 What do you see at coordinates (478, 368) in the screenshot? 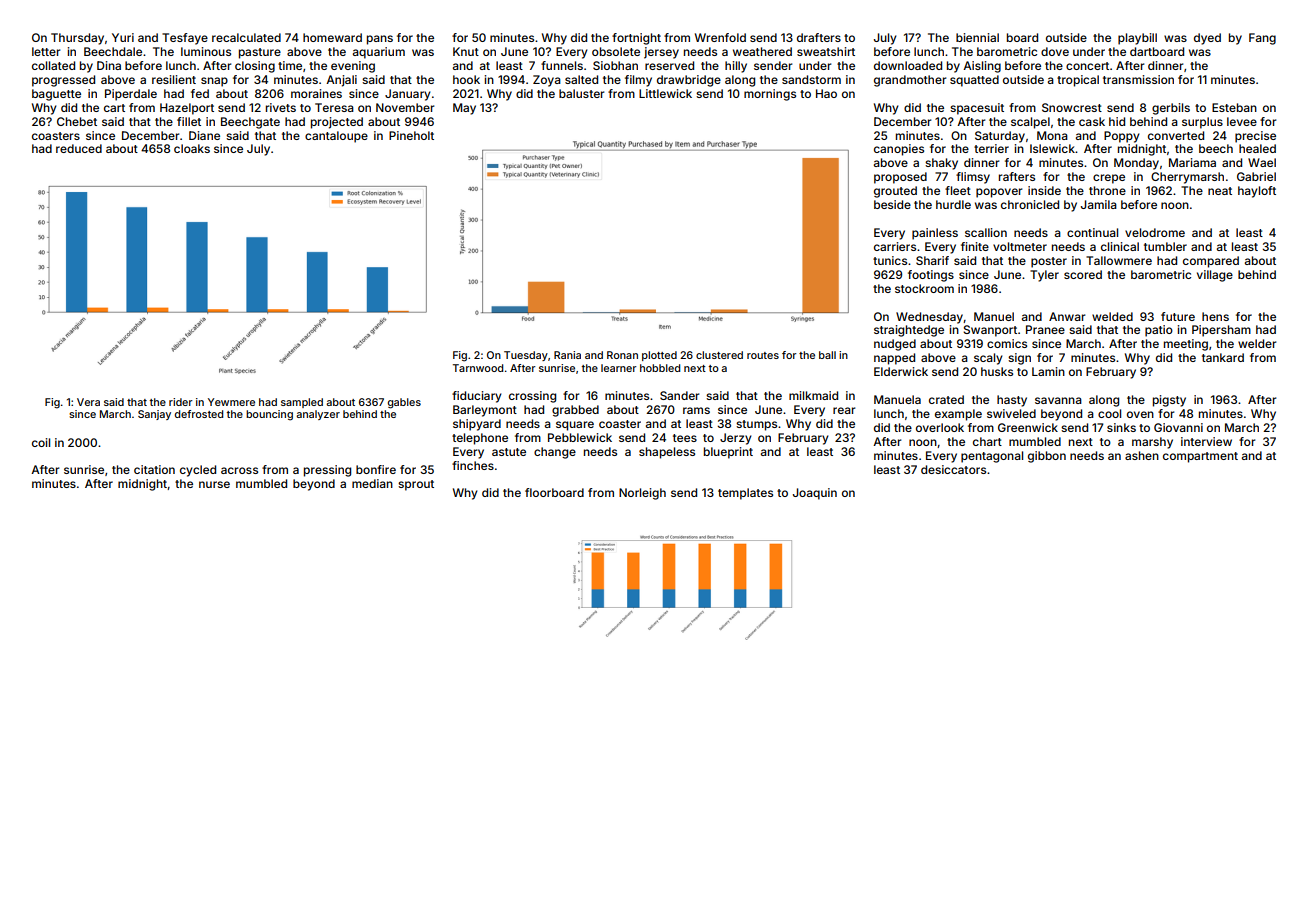
I see `Tarnwood` at bounding box center [478, 368].
